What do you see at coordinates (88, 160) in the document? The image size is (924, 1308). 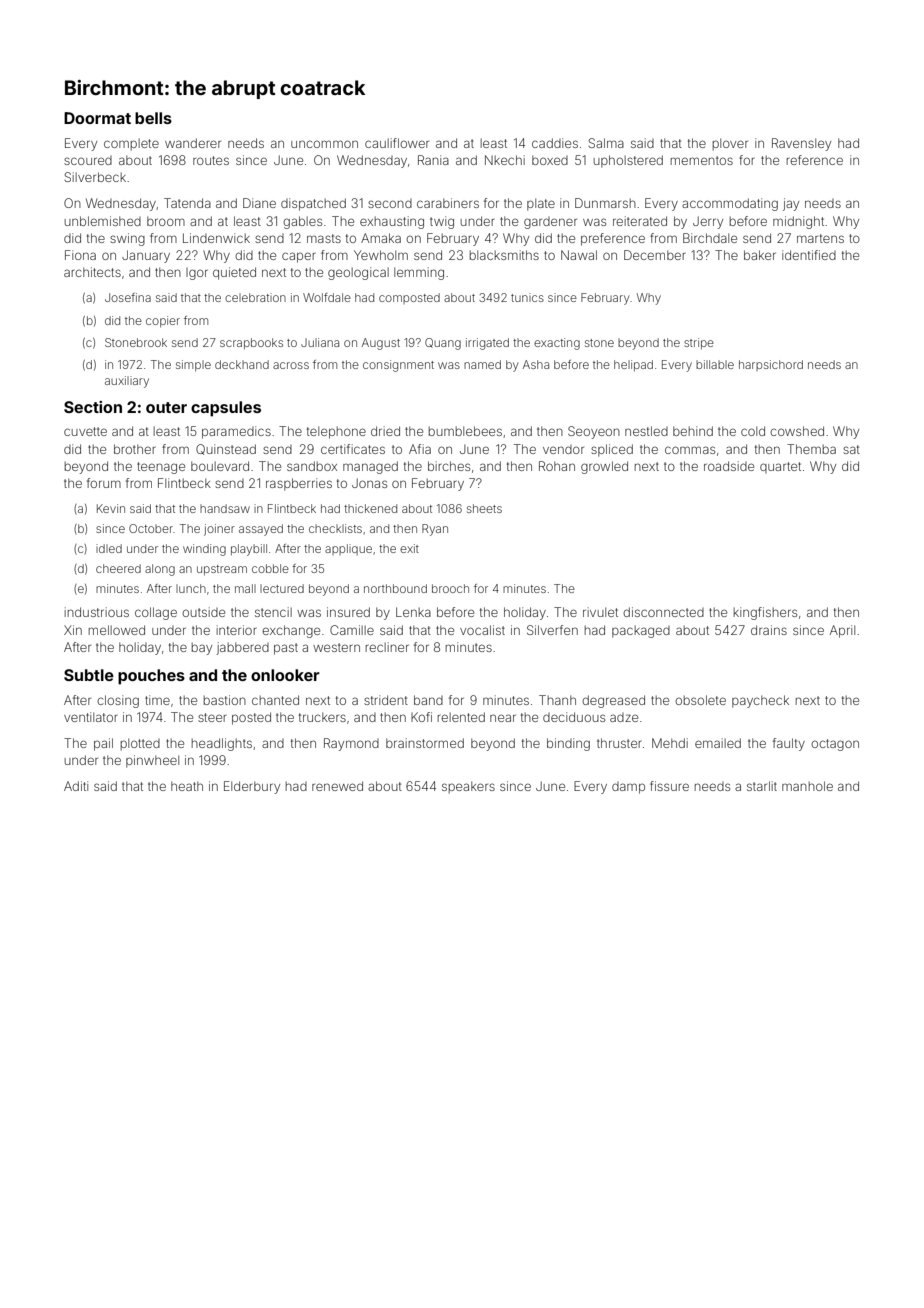 I see `scoured` at bounding box center [88, 160].
